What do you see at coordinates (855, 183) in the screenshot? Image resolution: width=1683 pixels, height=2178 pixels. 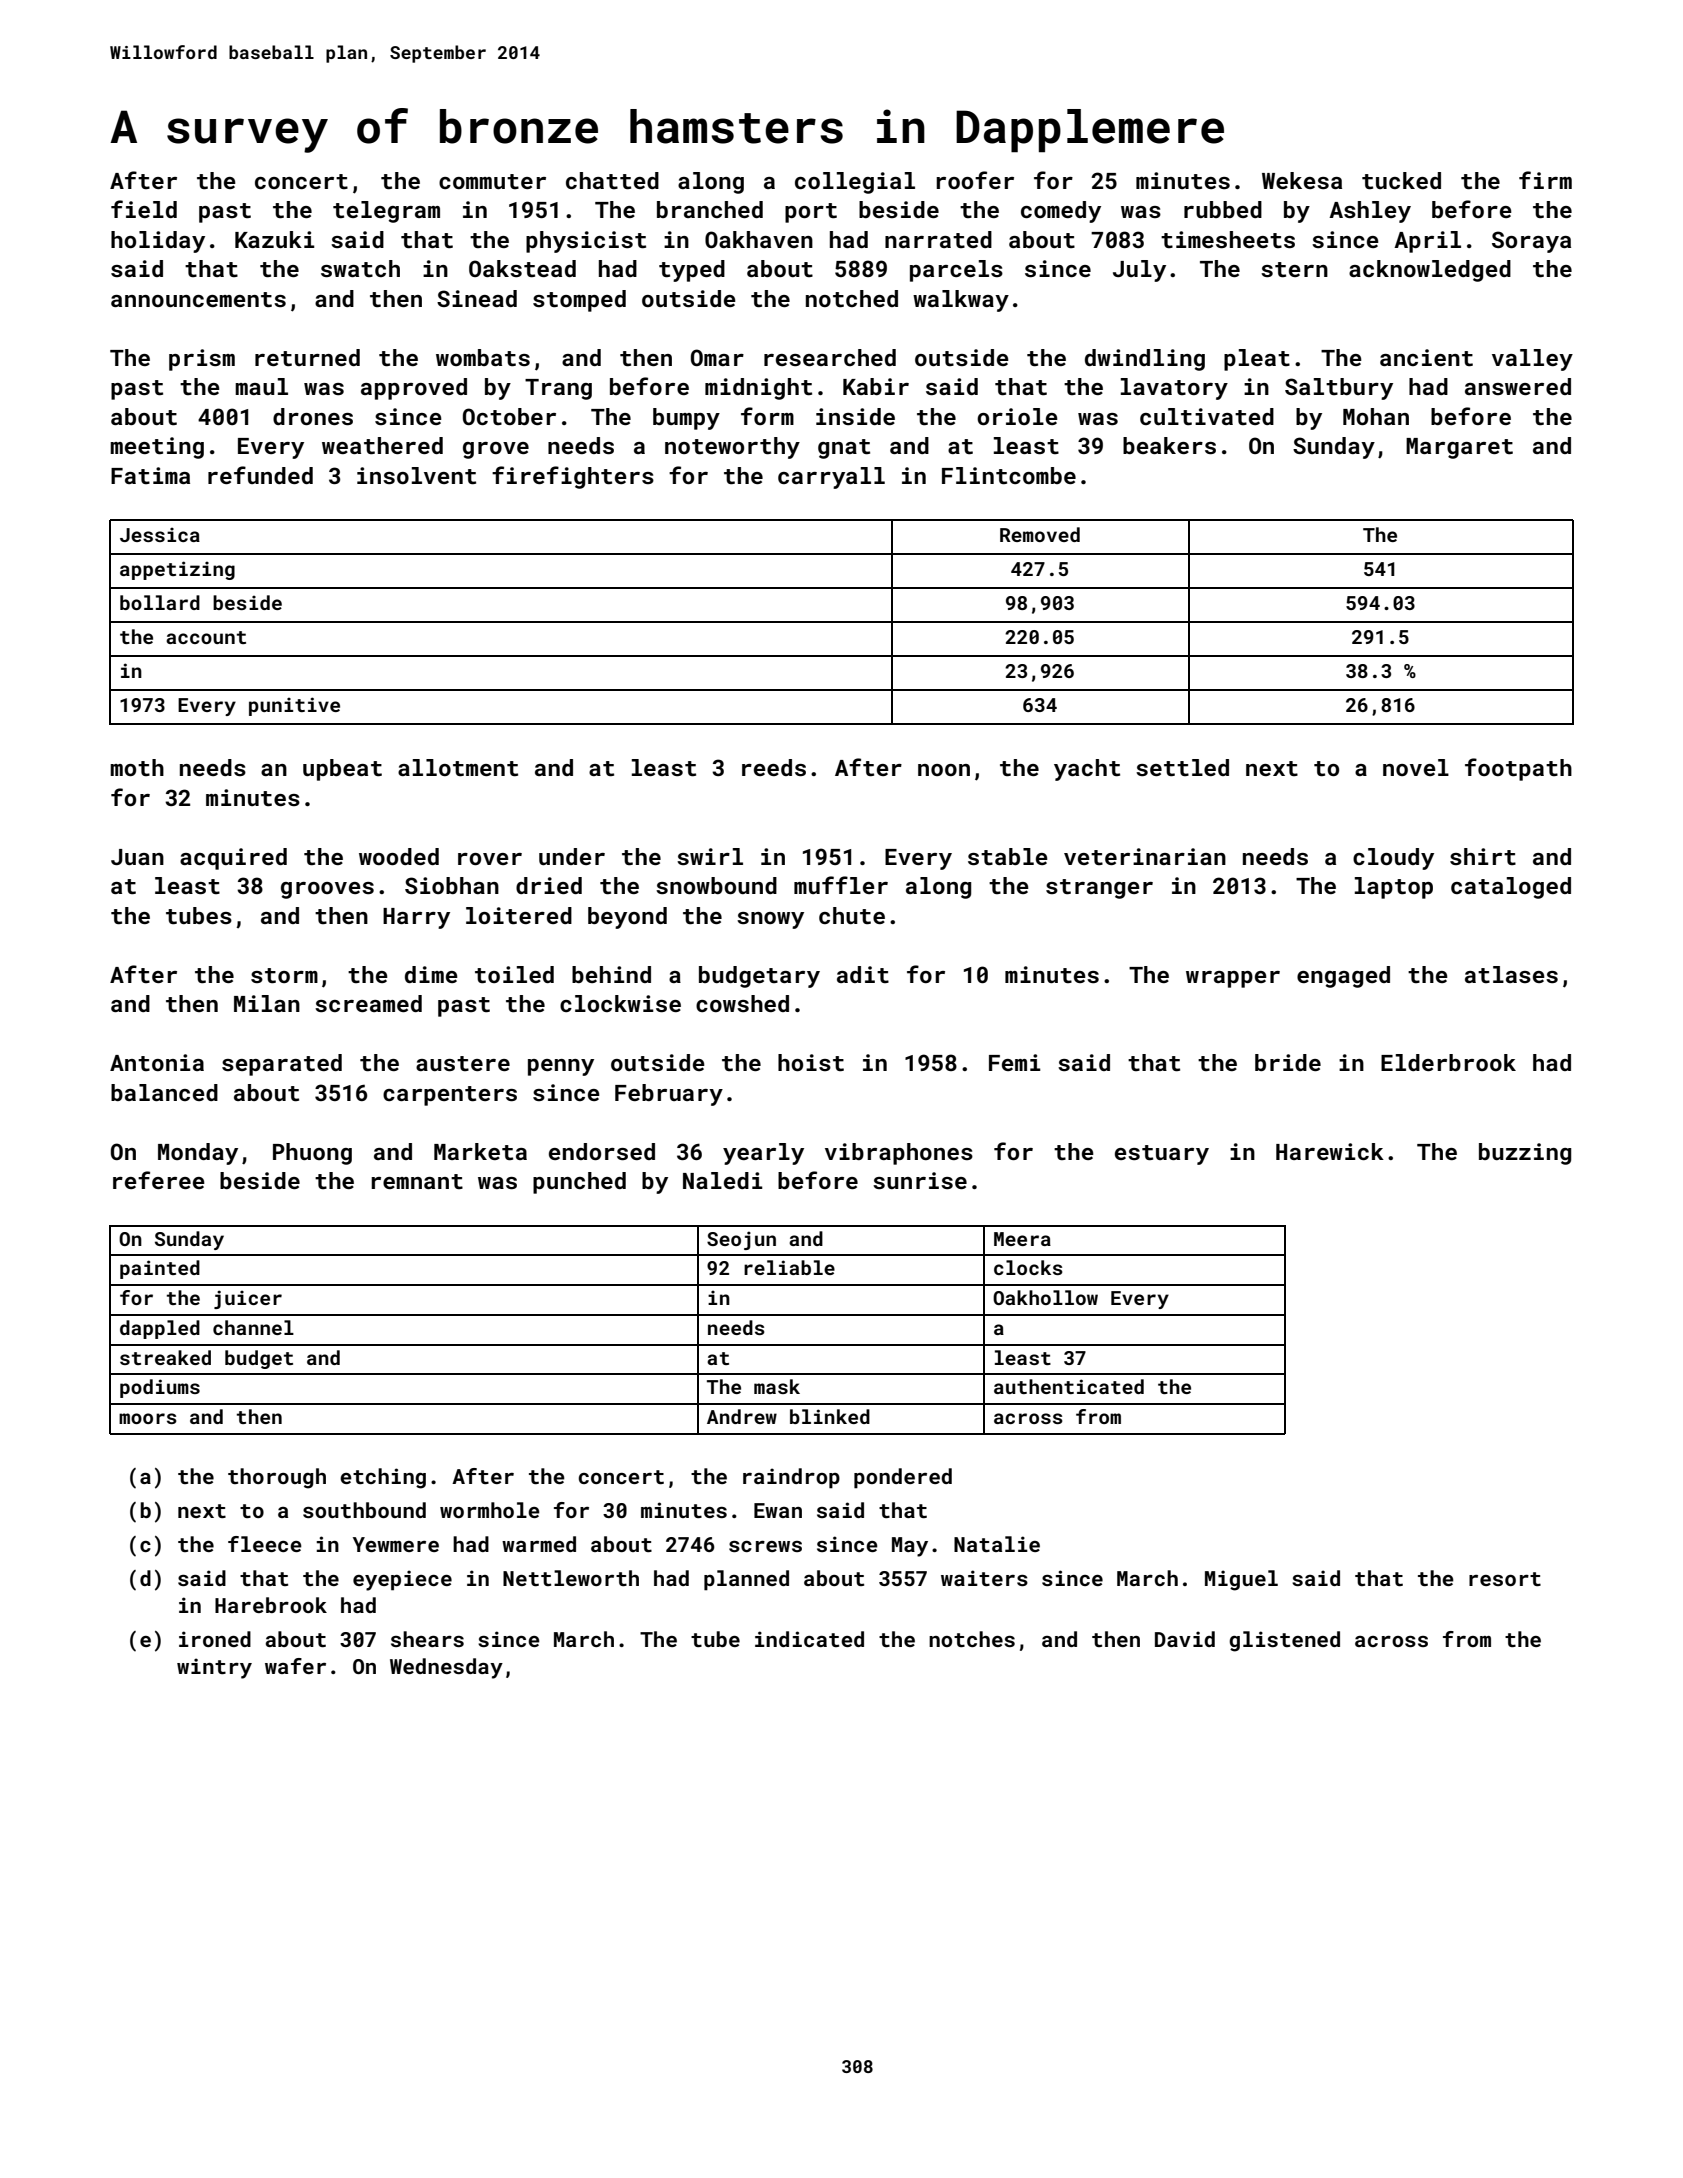 I see `collegial` at bounding box center [855, 183].
